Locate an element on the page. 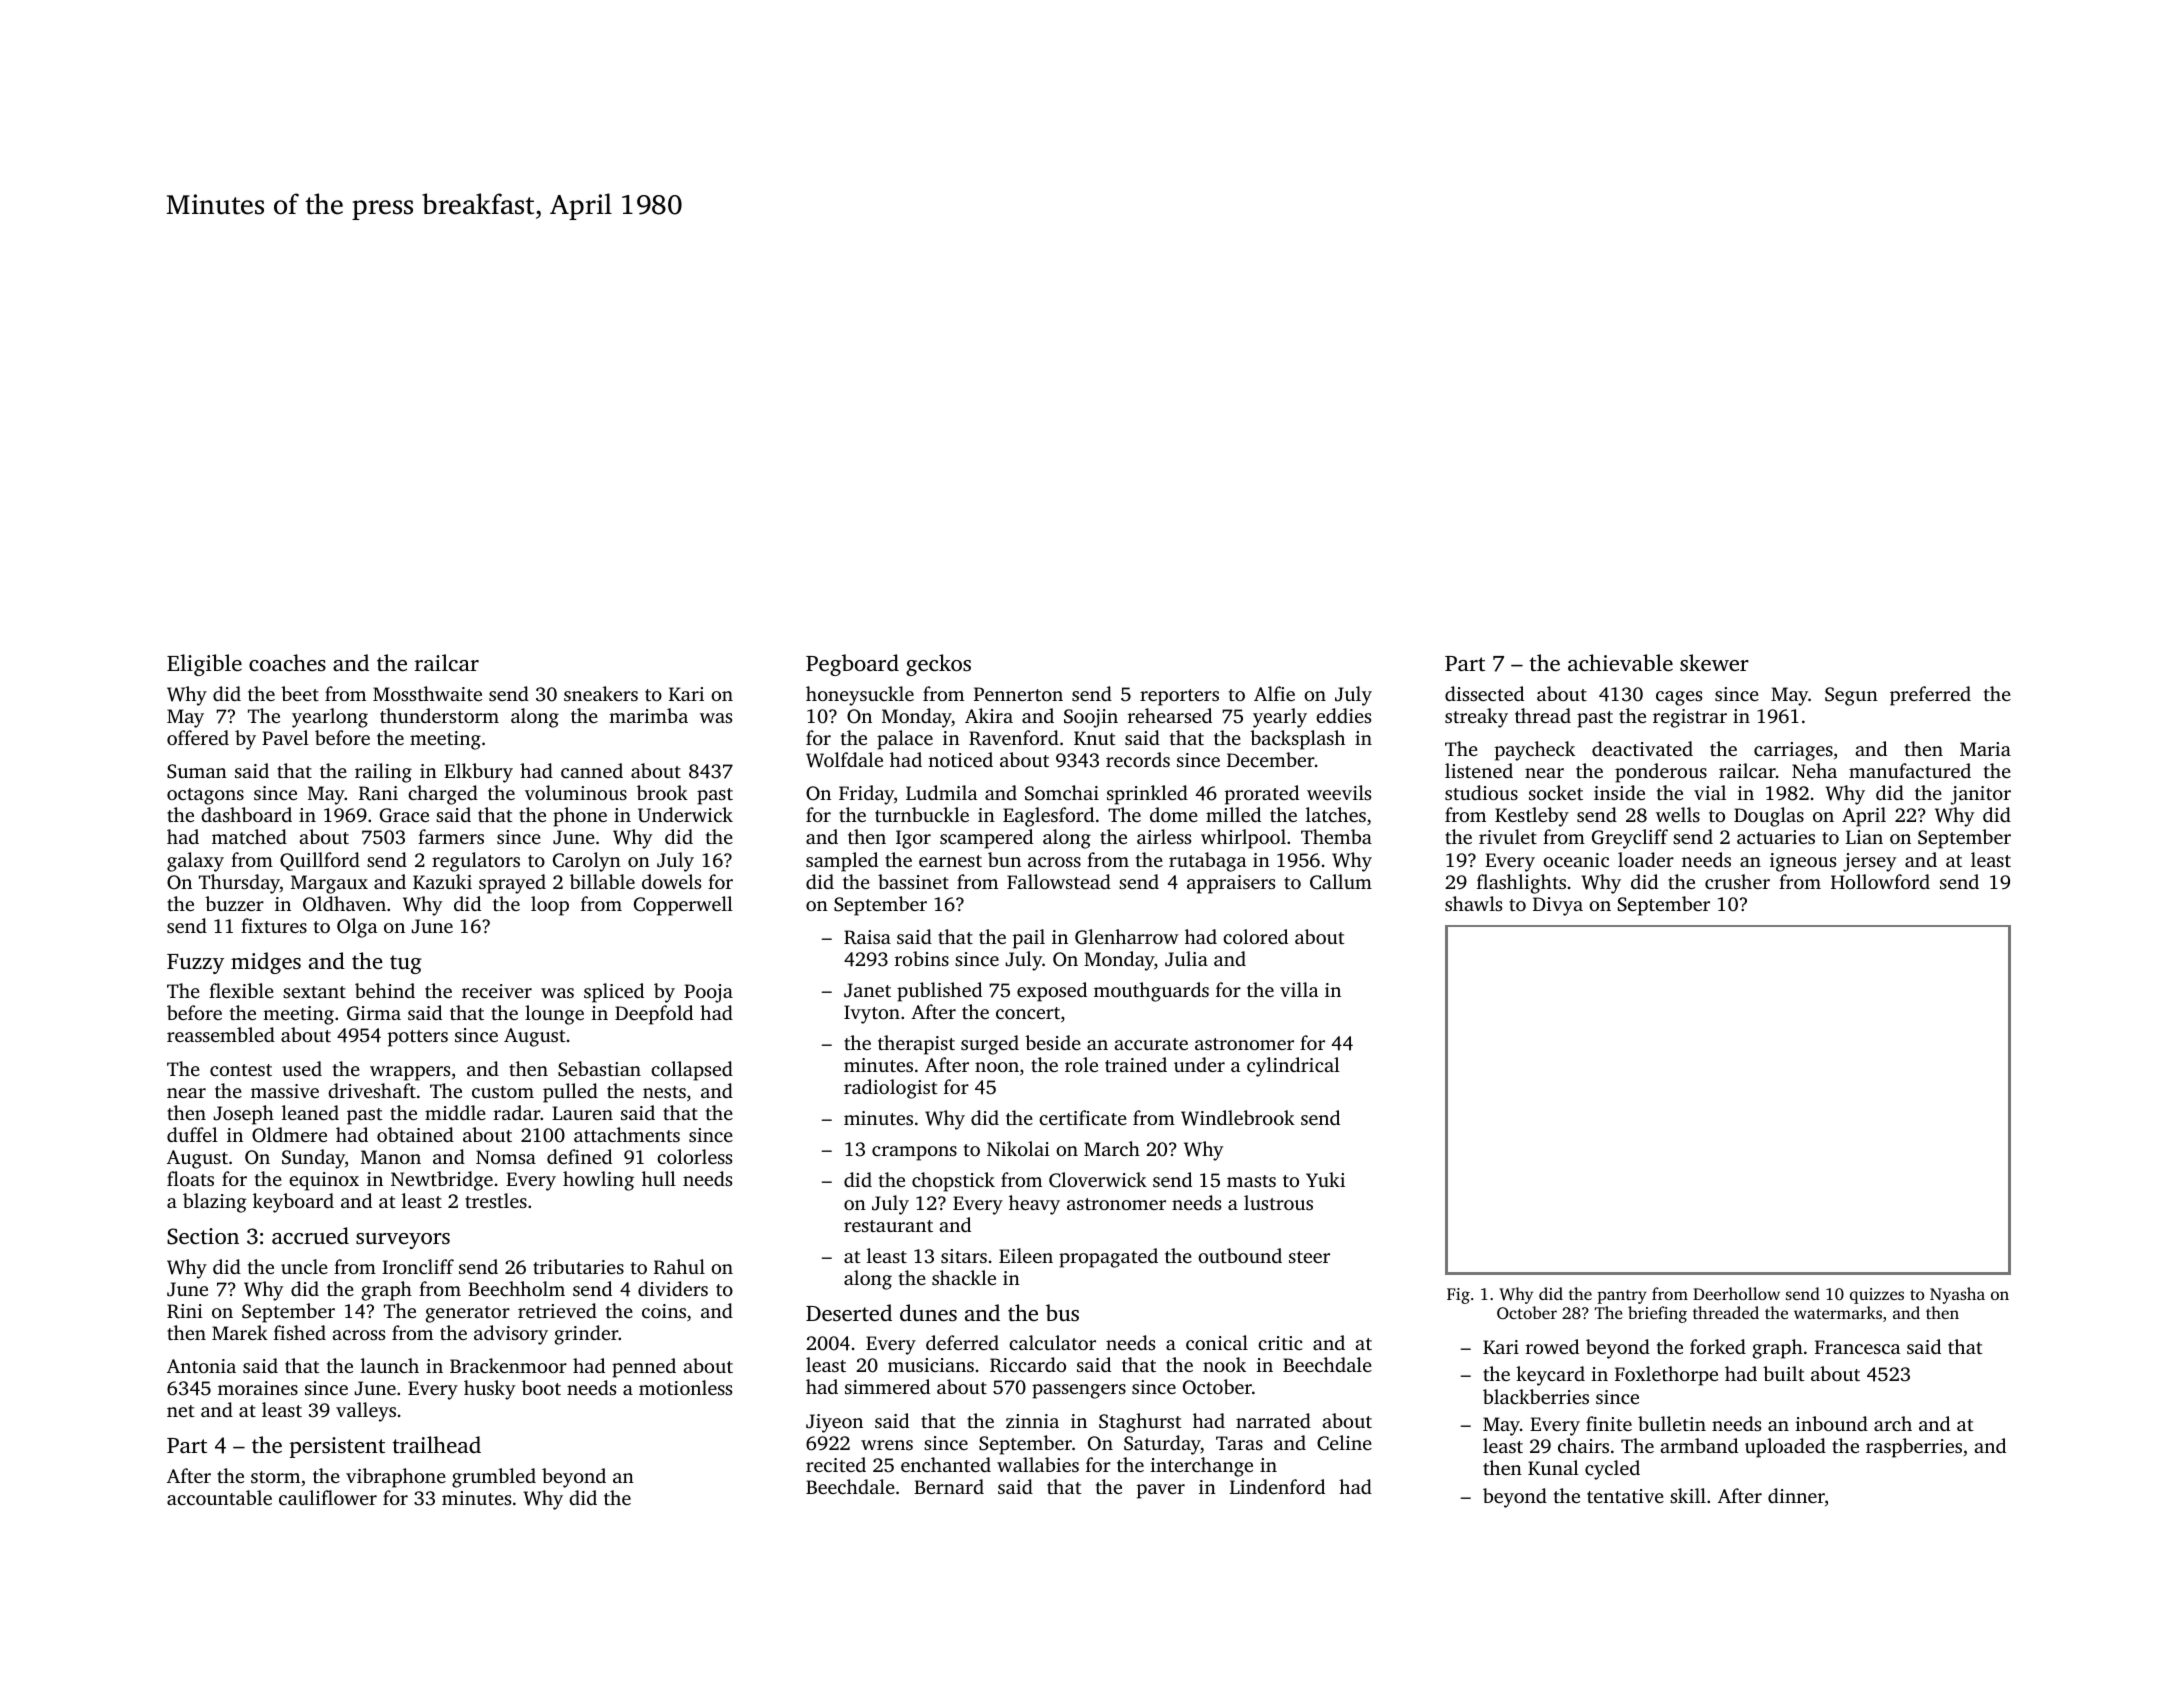  quizzes is located at coordinates (1877, 1296).
